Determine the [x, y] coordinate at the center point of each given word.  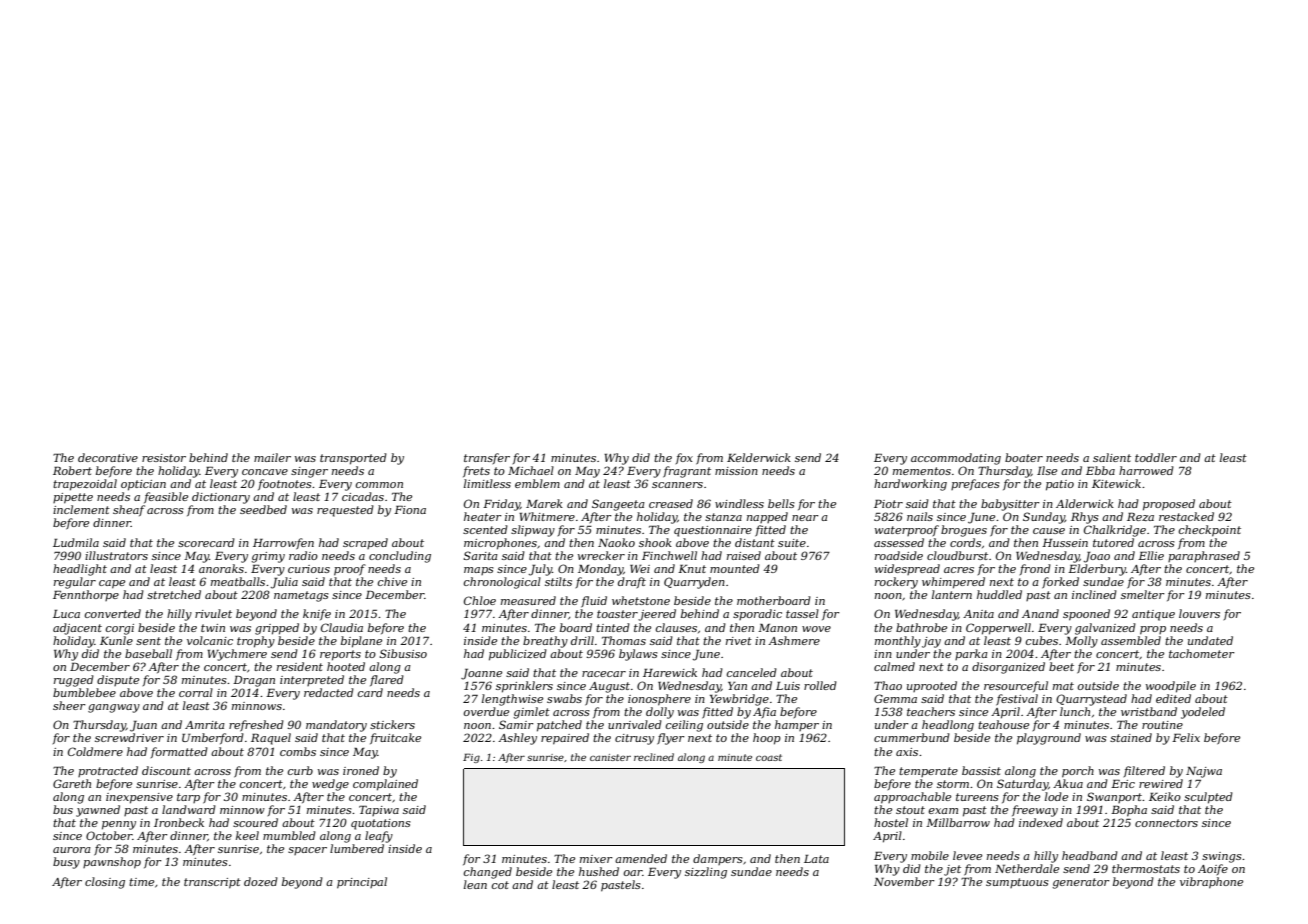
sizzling [706, 873]
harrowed [1146, 470]
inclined [1094, 594]
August [609, 687]
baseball [148, 653]
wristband [1149, 711]
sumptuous [1017, 883]
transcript [212, 883]
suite [792, 543]
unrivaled [635, 724]
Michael [531, 470]
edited [1173, 698]
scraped [365, 543]
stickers [392, 724]
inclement [81, 509]
